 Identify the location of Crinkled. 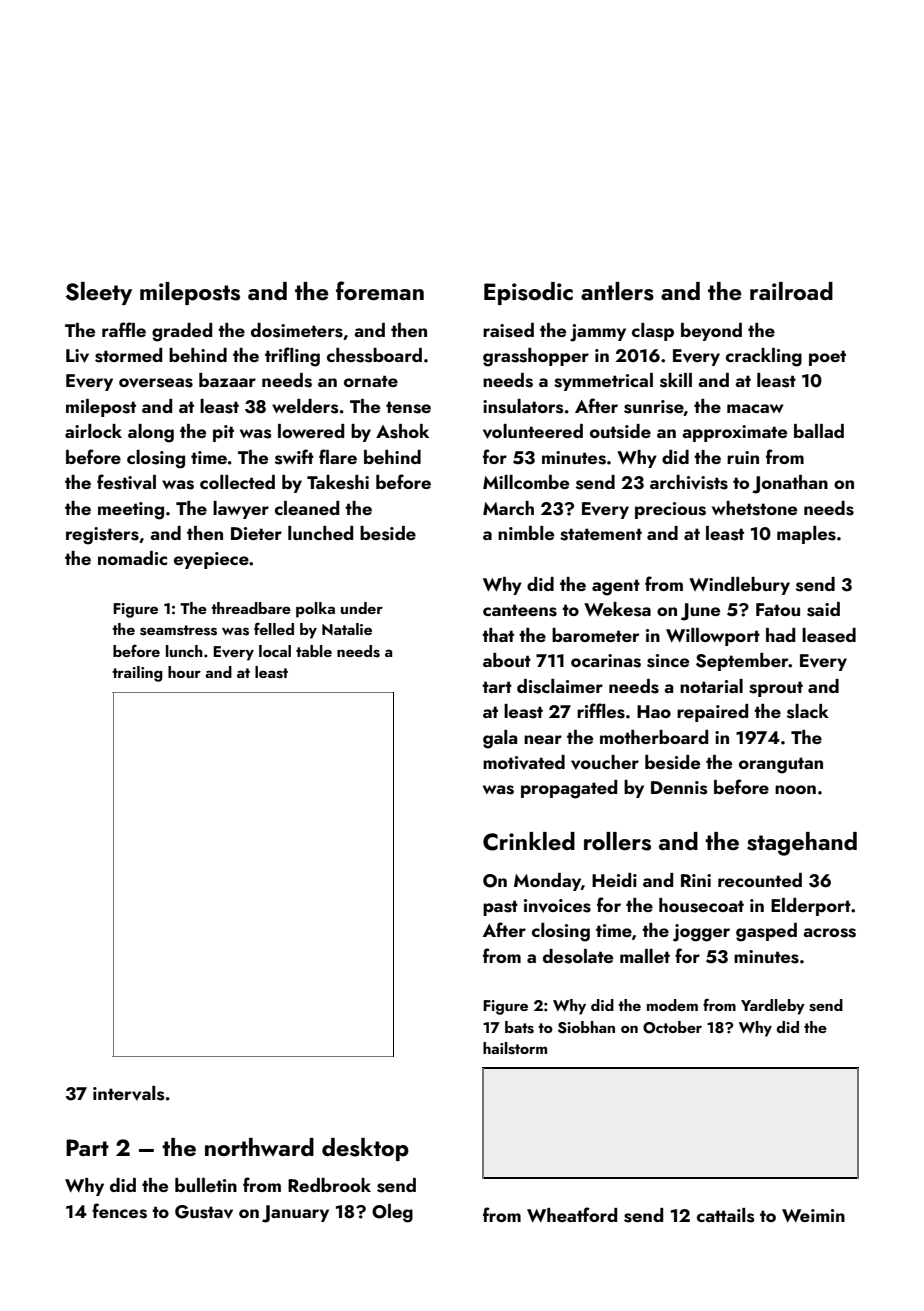
(529, 841).
